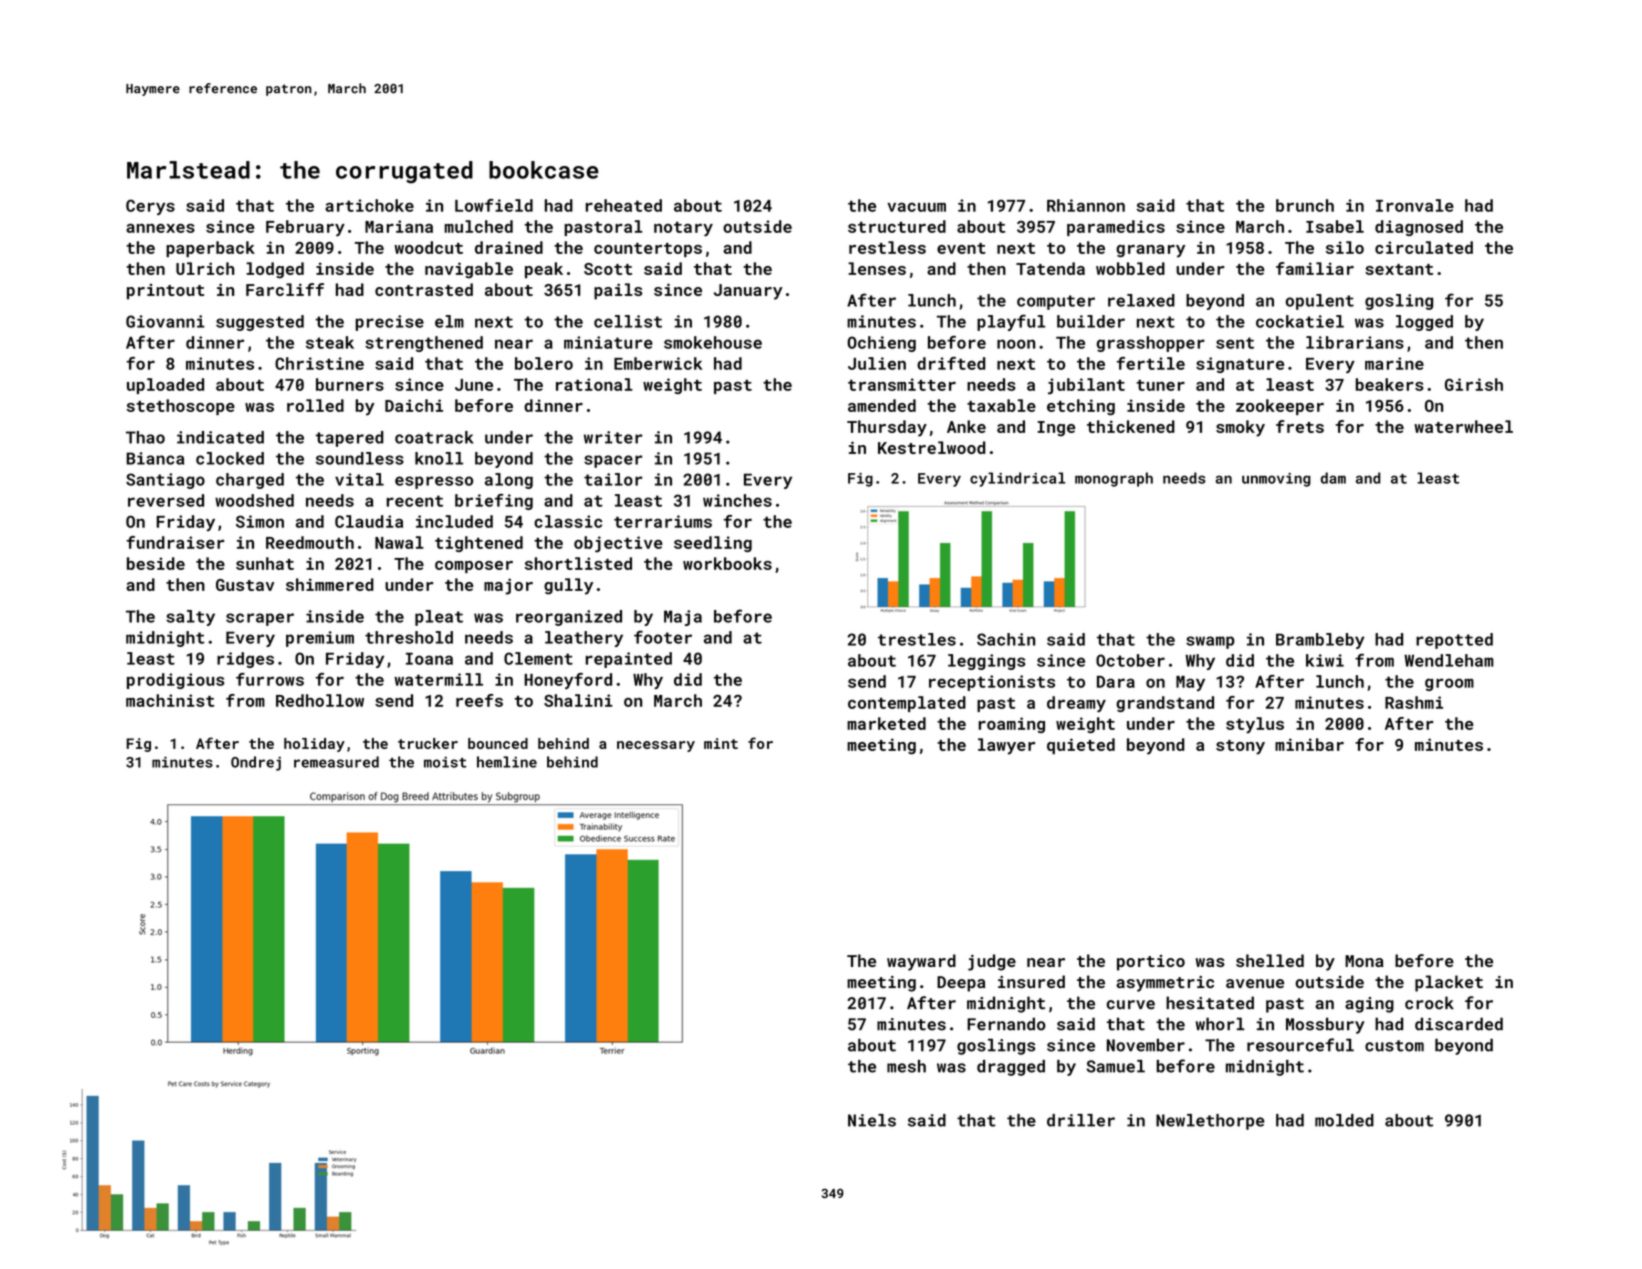 The height and width of the document is (1269, 1642). I want to click on notary, so click(683, 229).
